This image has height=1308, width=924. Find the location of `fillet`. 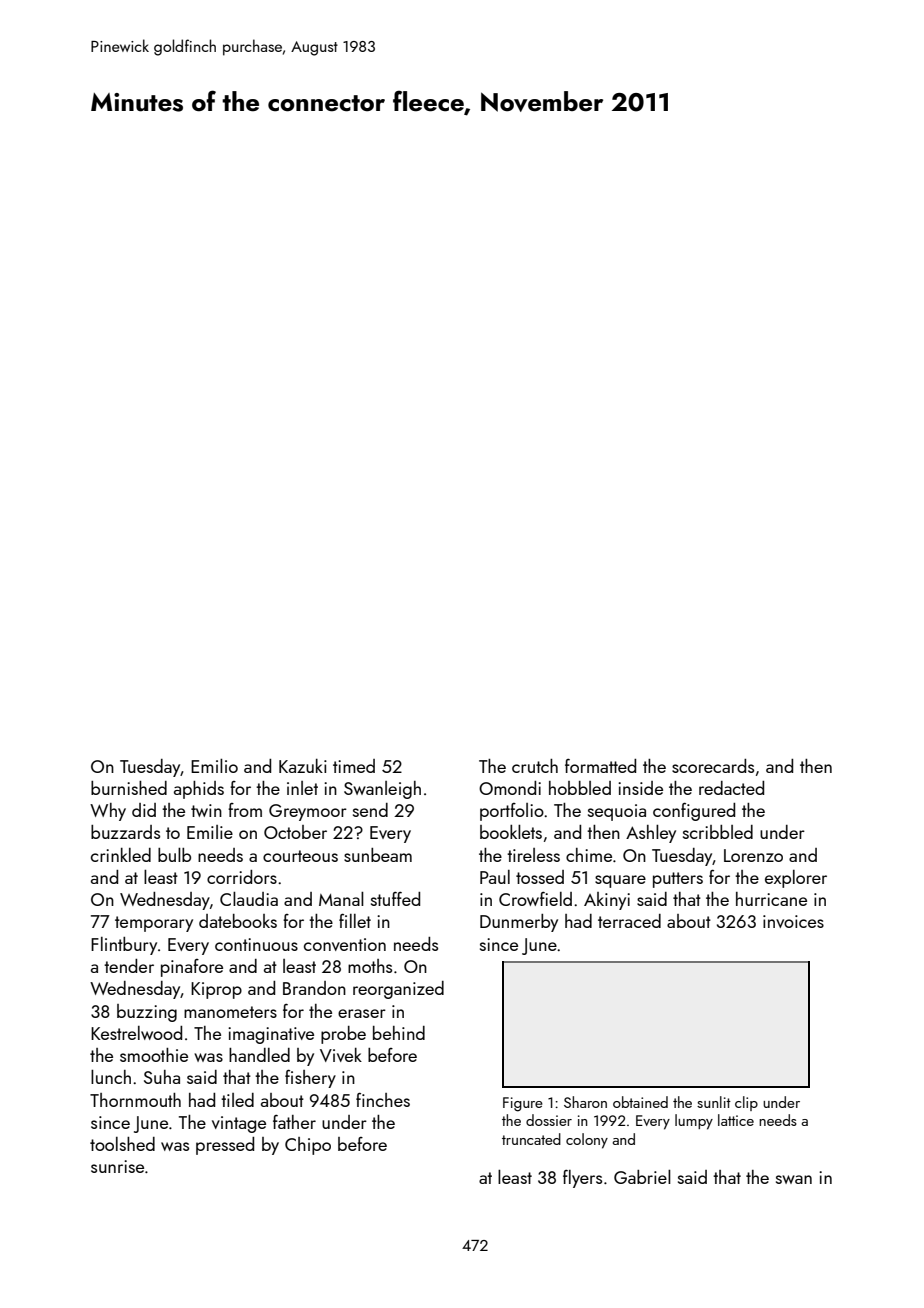

fillet is located at coordinates (355, 921).
